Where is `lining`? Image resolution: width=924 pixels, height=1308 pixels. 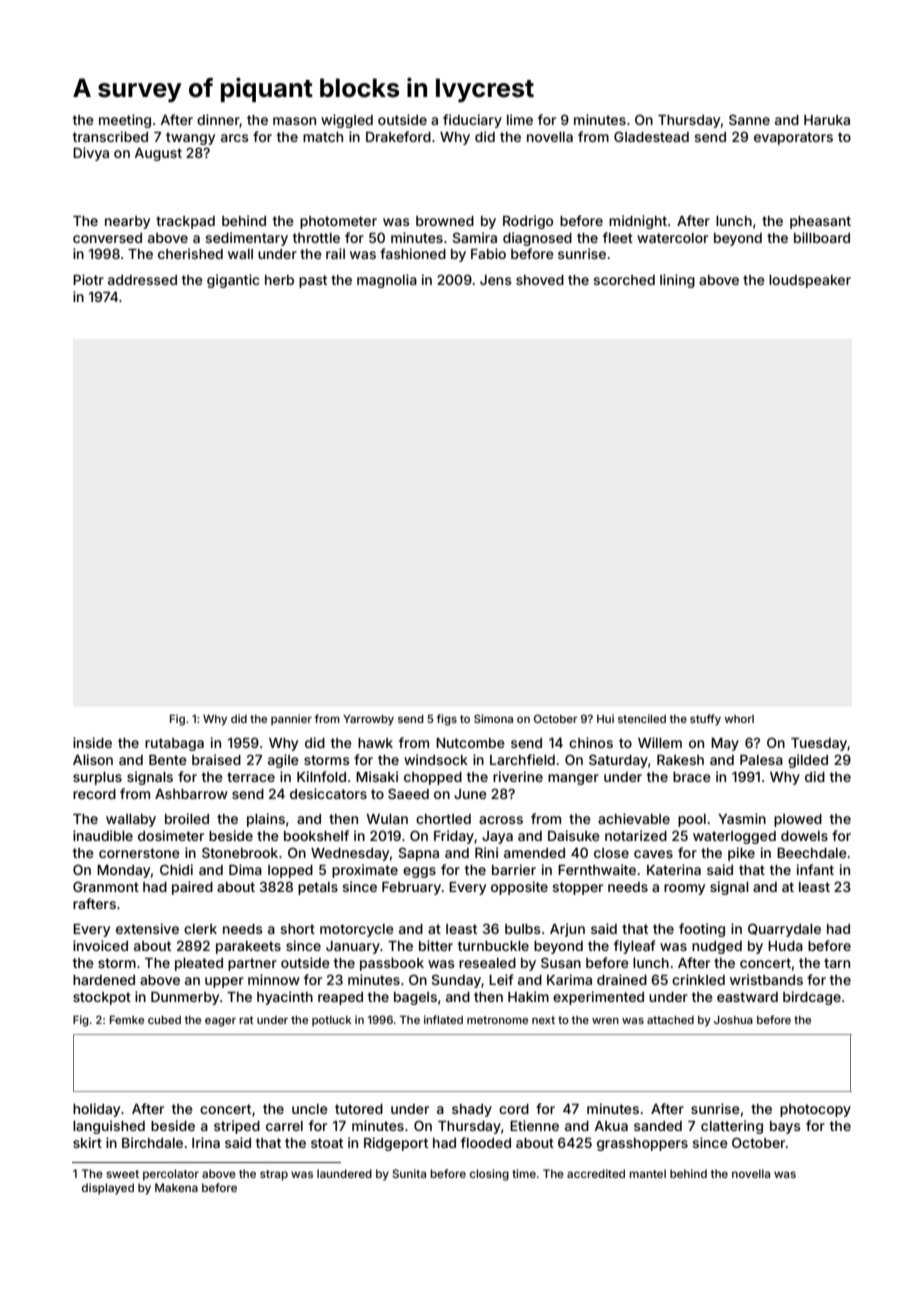
lining is located at coordinates (677, 281).
